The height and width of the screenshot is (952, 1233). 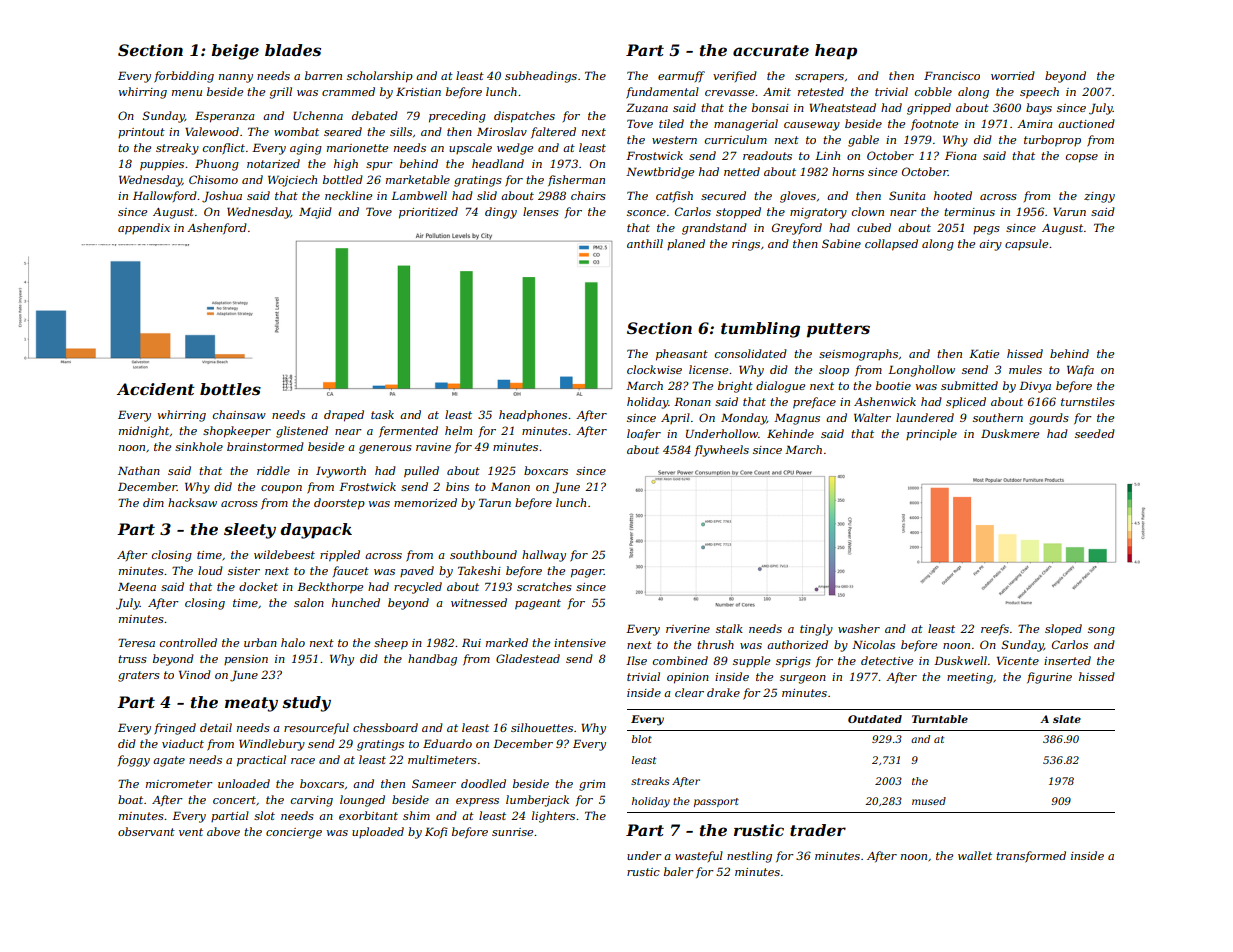 What do you see at coordinates (292, 181) in the screenshot?
I see `Wojciech` at bounding box center [292, 181].
